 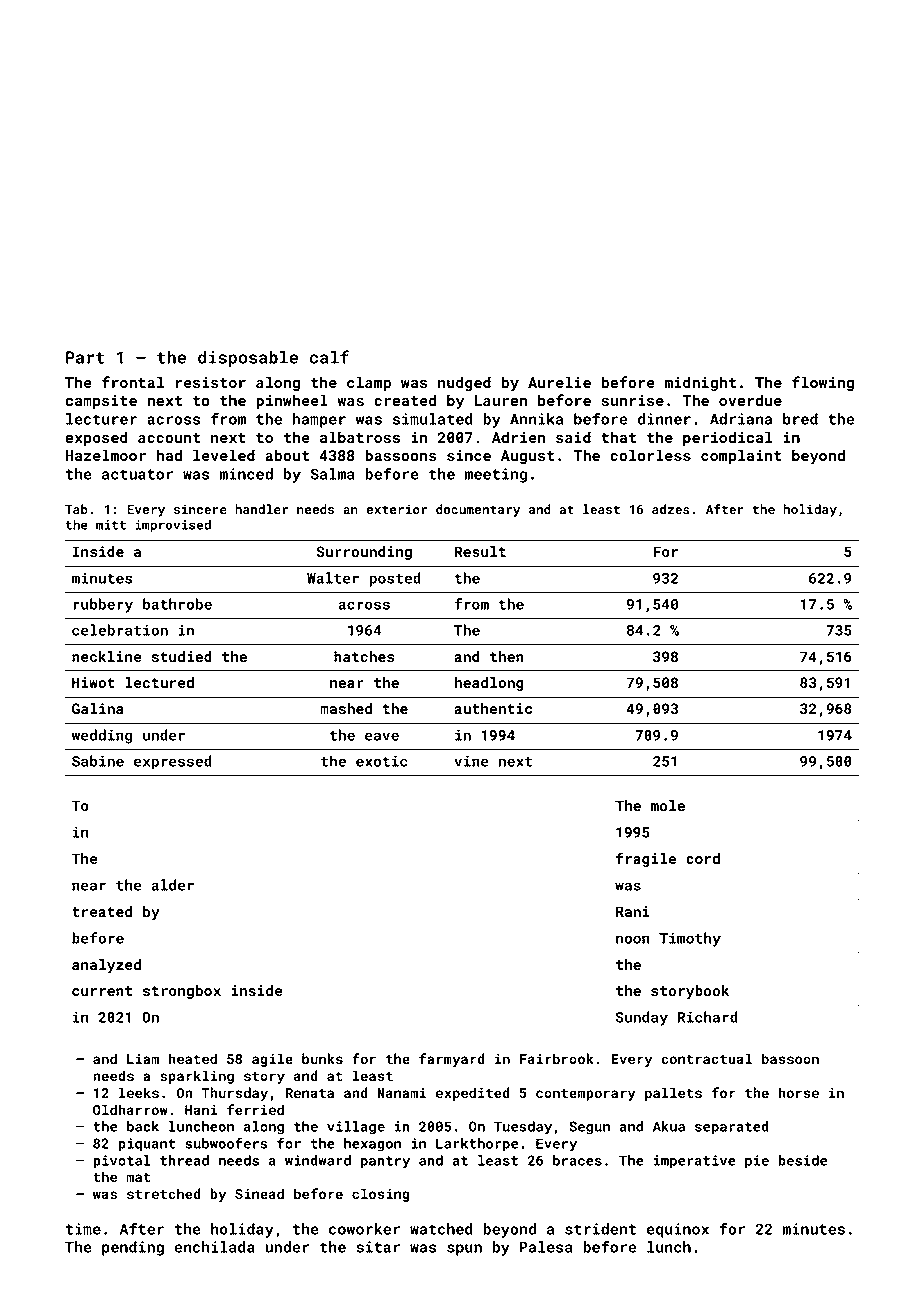 What do you see at coordinates (96, 438) in the screenshot?
I see `exposed` at bounding box center [96, 438].
